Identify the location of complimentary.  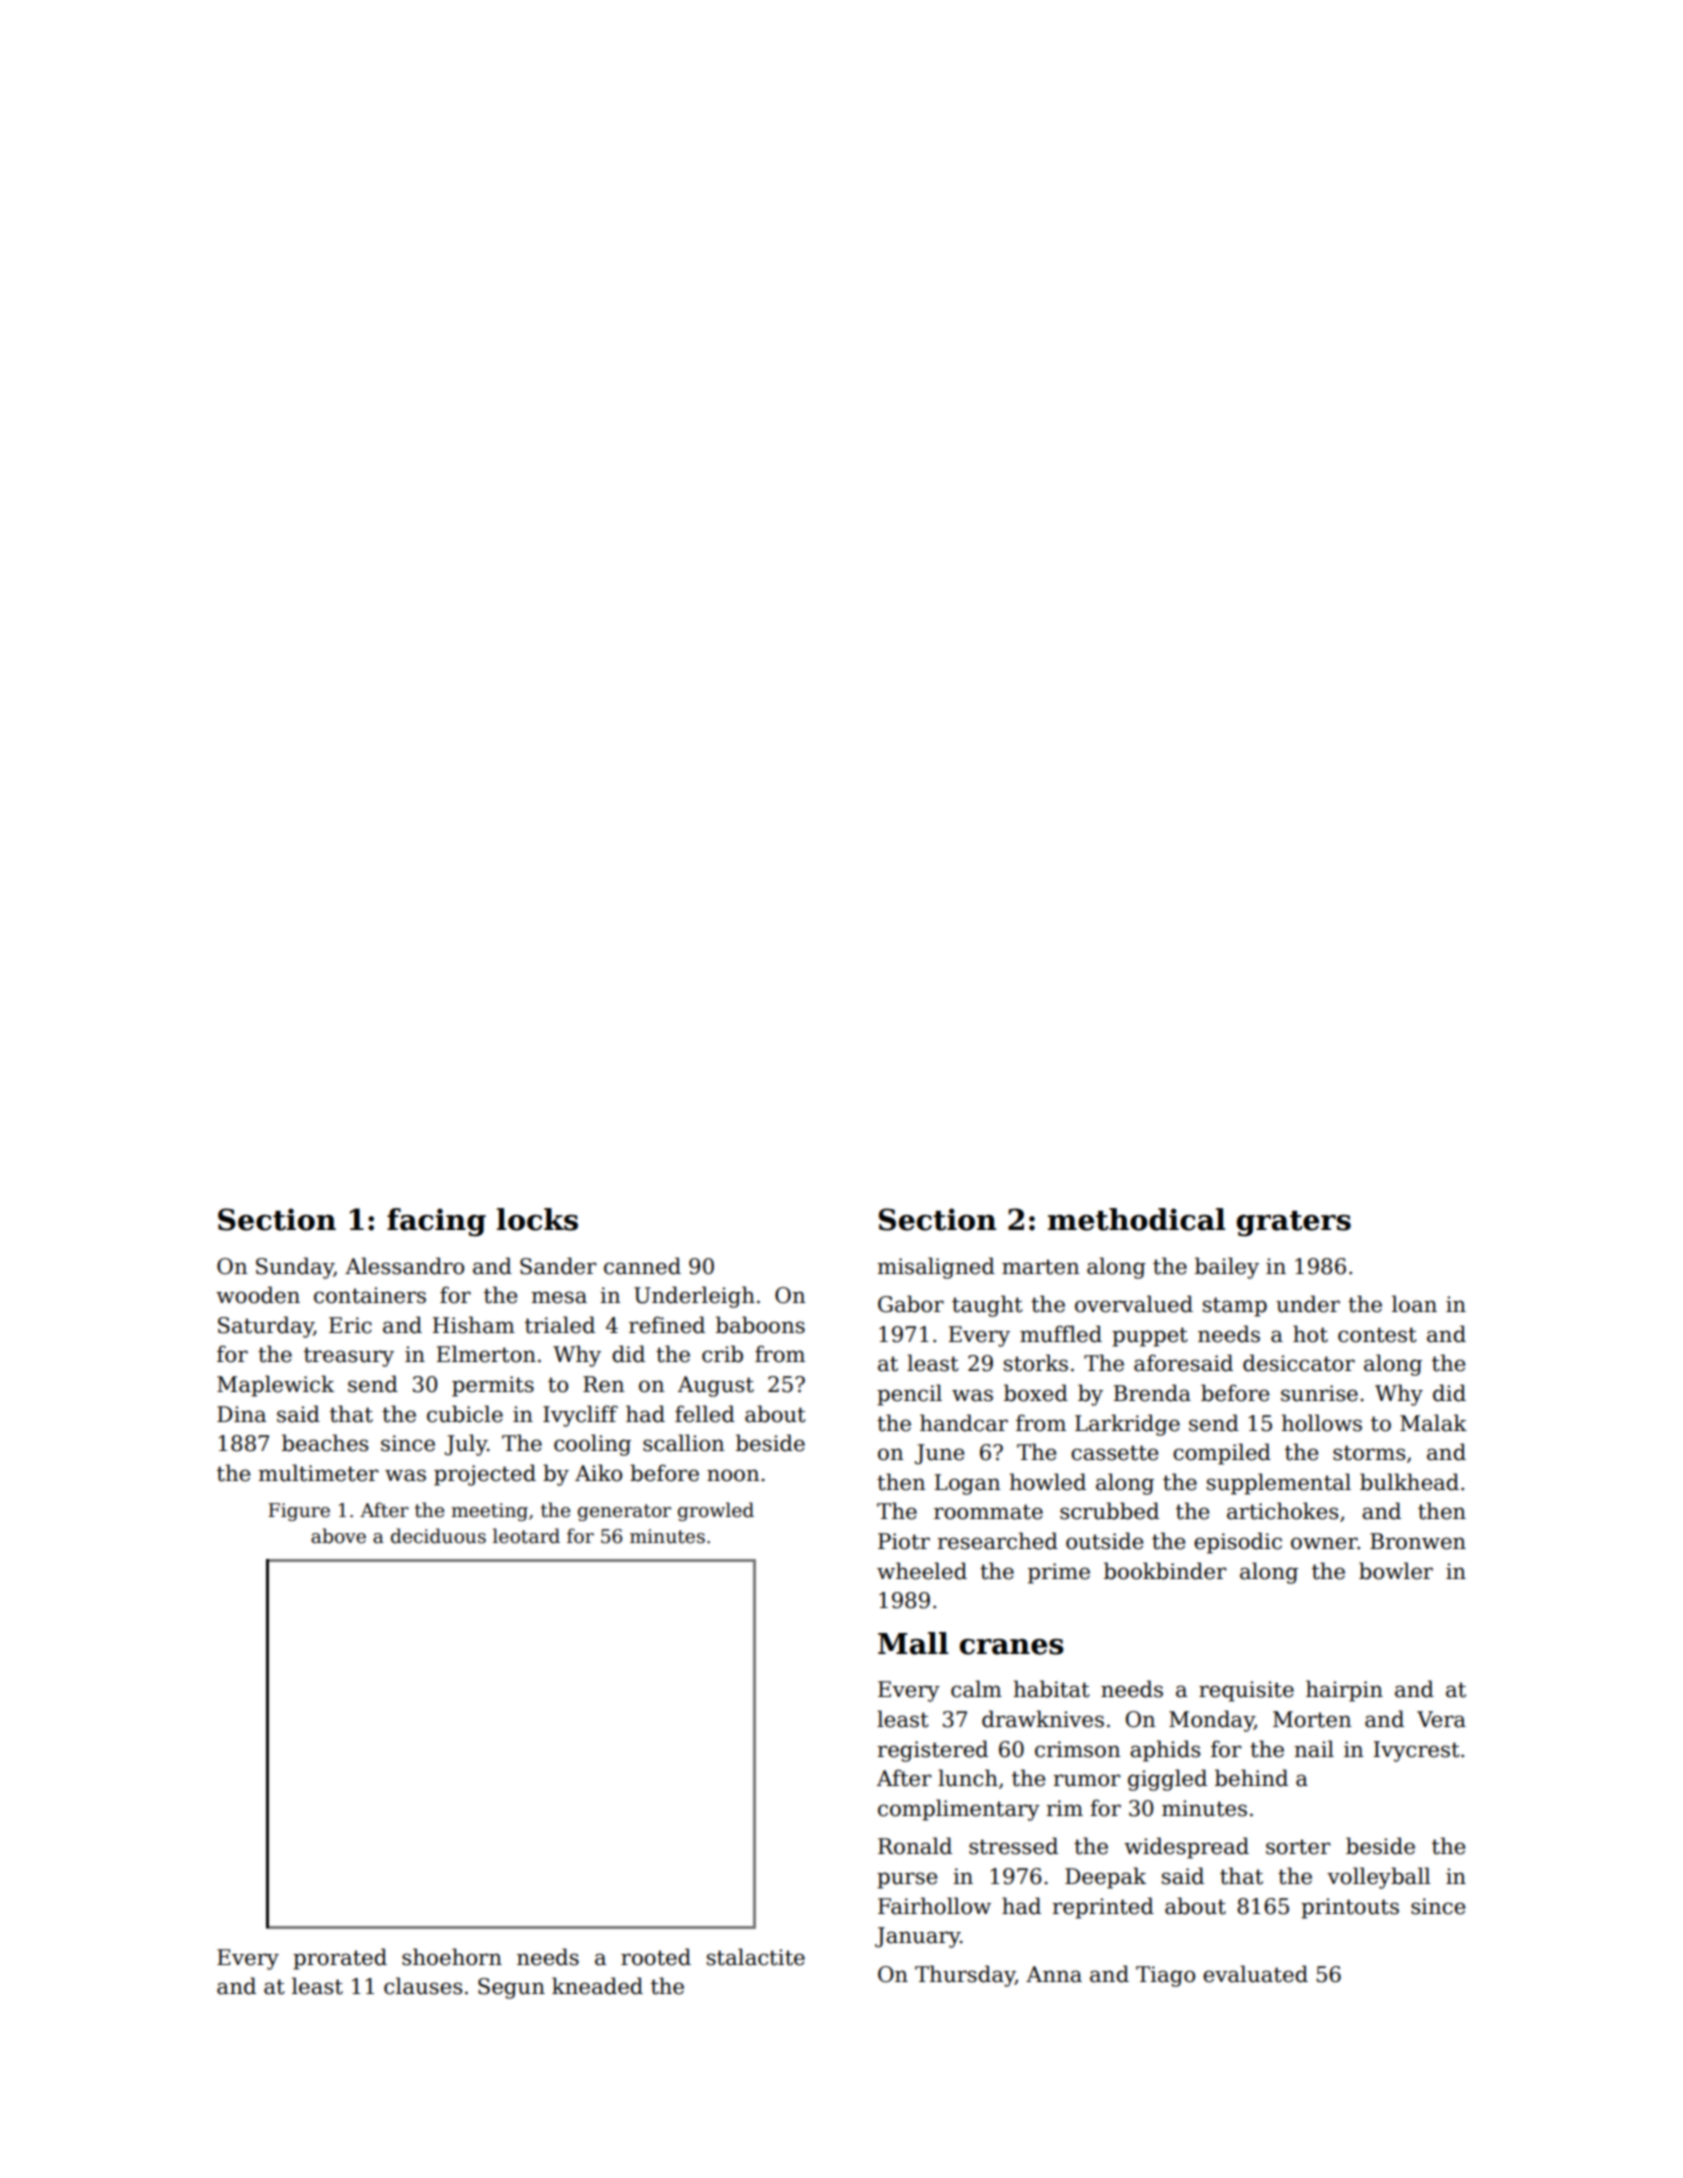
(959, 1810).
